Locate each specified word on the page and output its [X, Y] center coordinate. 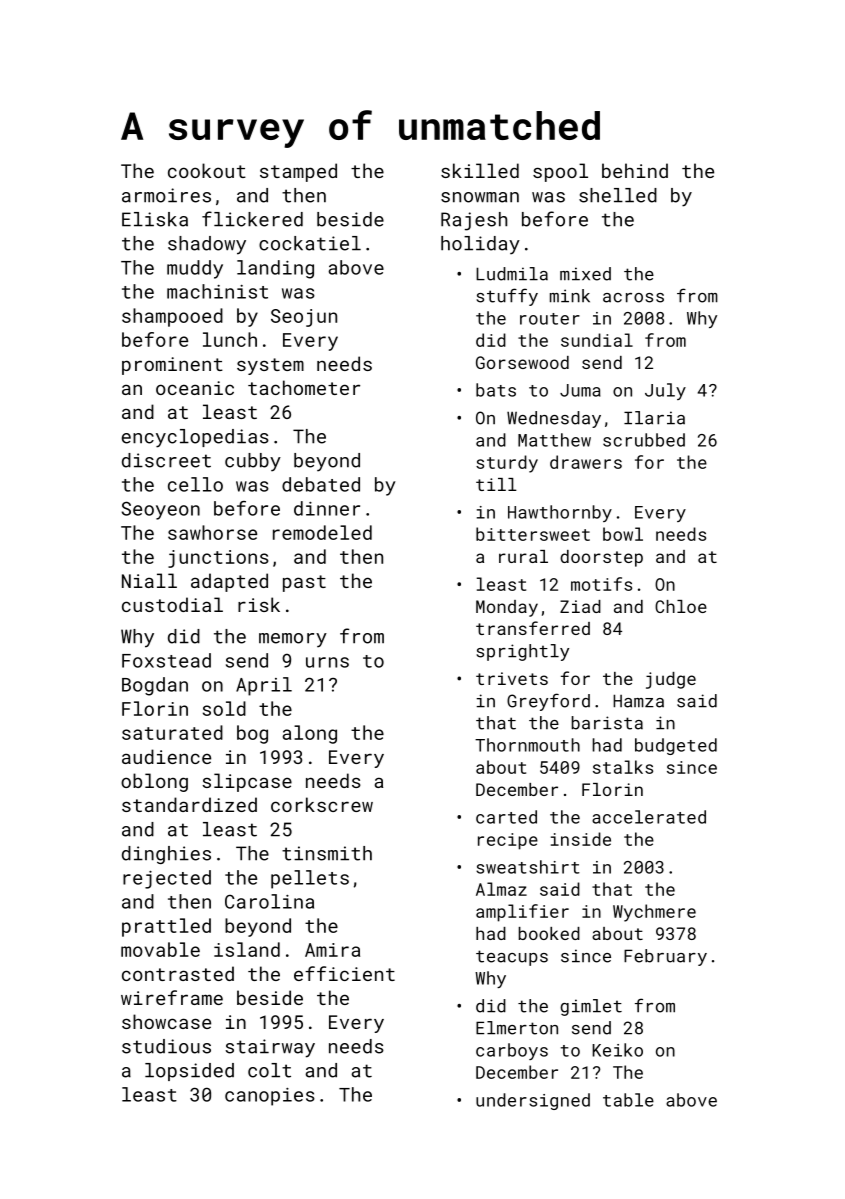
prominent [172, 366]
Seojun [304, 318]
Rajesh [474, 221]
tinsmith [327, 853]
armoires [166, 195]
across [633, 298]
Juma [580, 390]
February [665, 957]
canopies [270, 1097]
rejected [167, 879]
